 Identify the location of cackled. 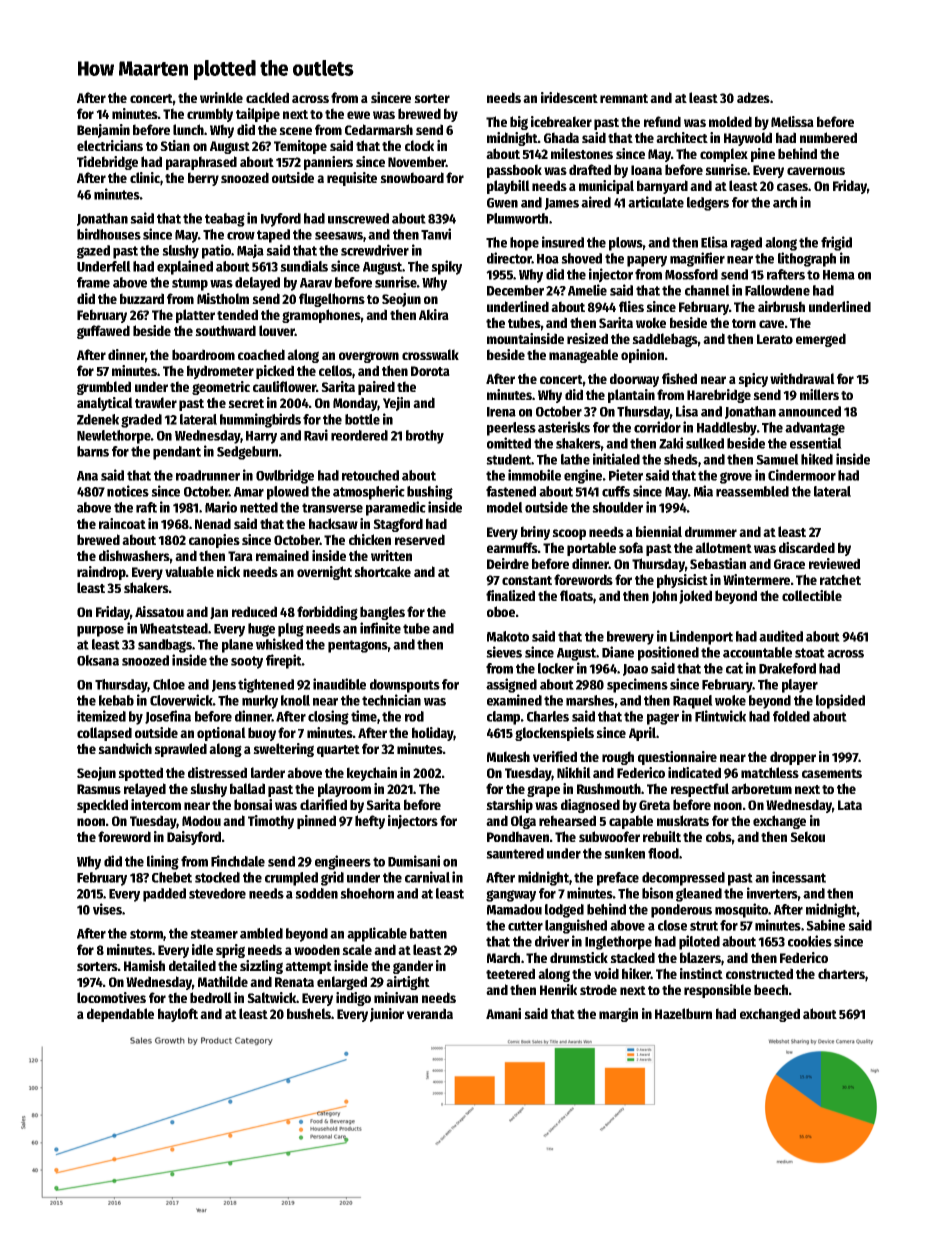
(267, 97).
